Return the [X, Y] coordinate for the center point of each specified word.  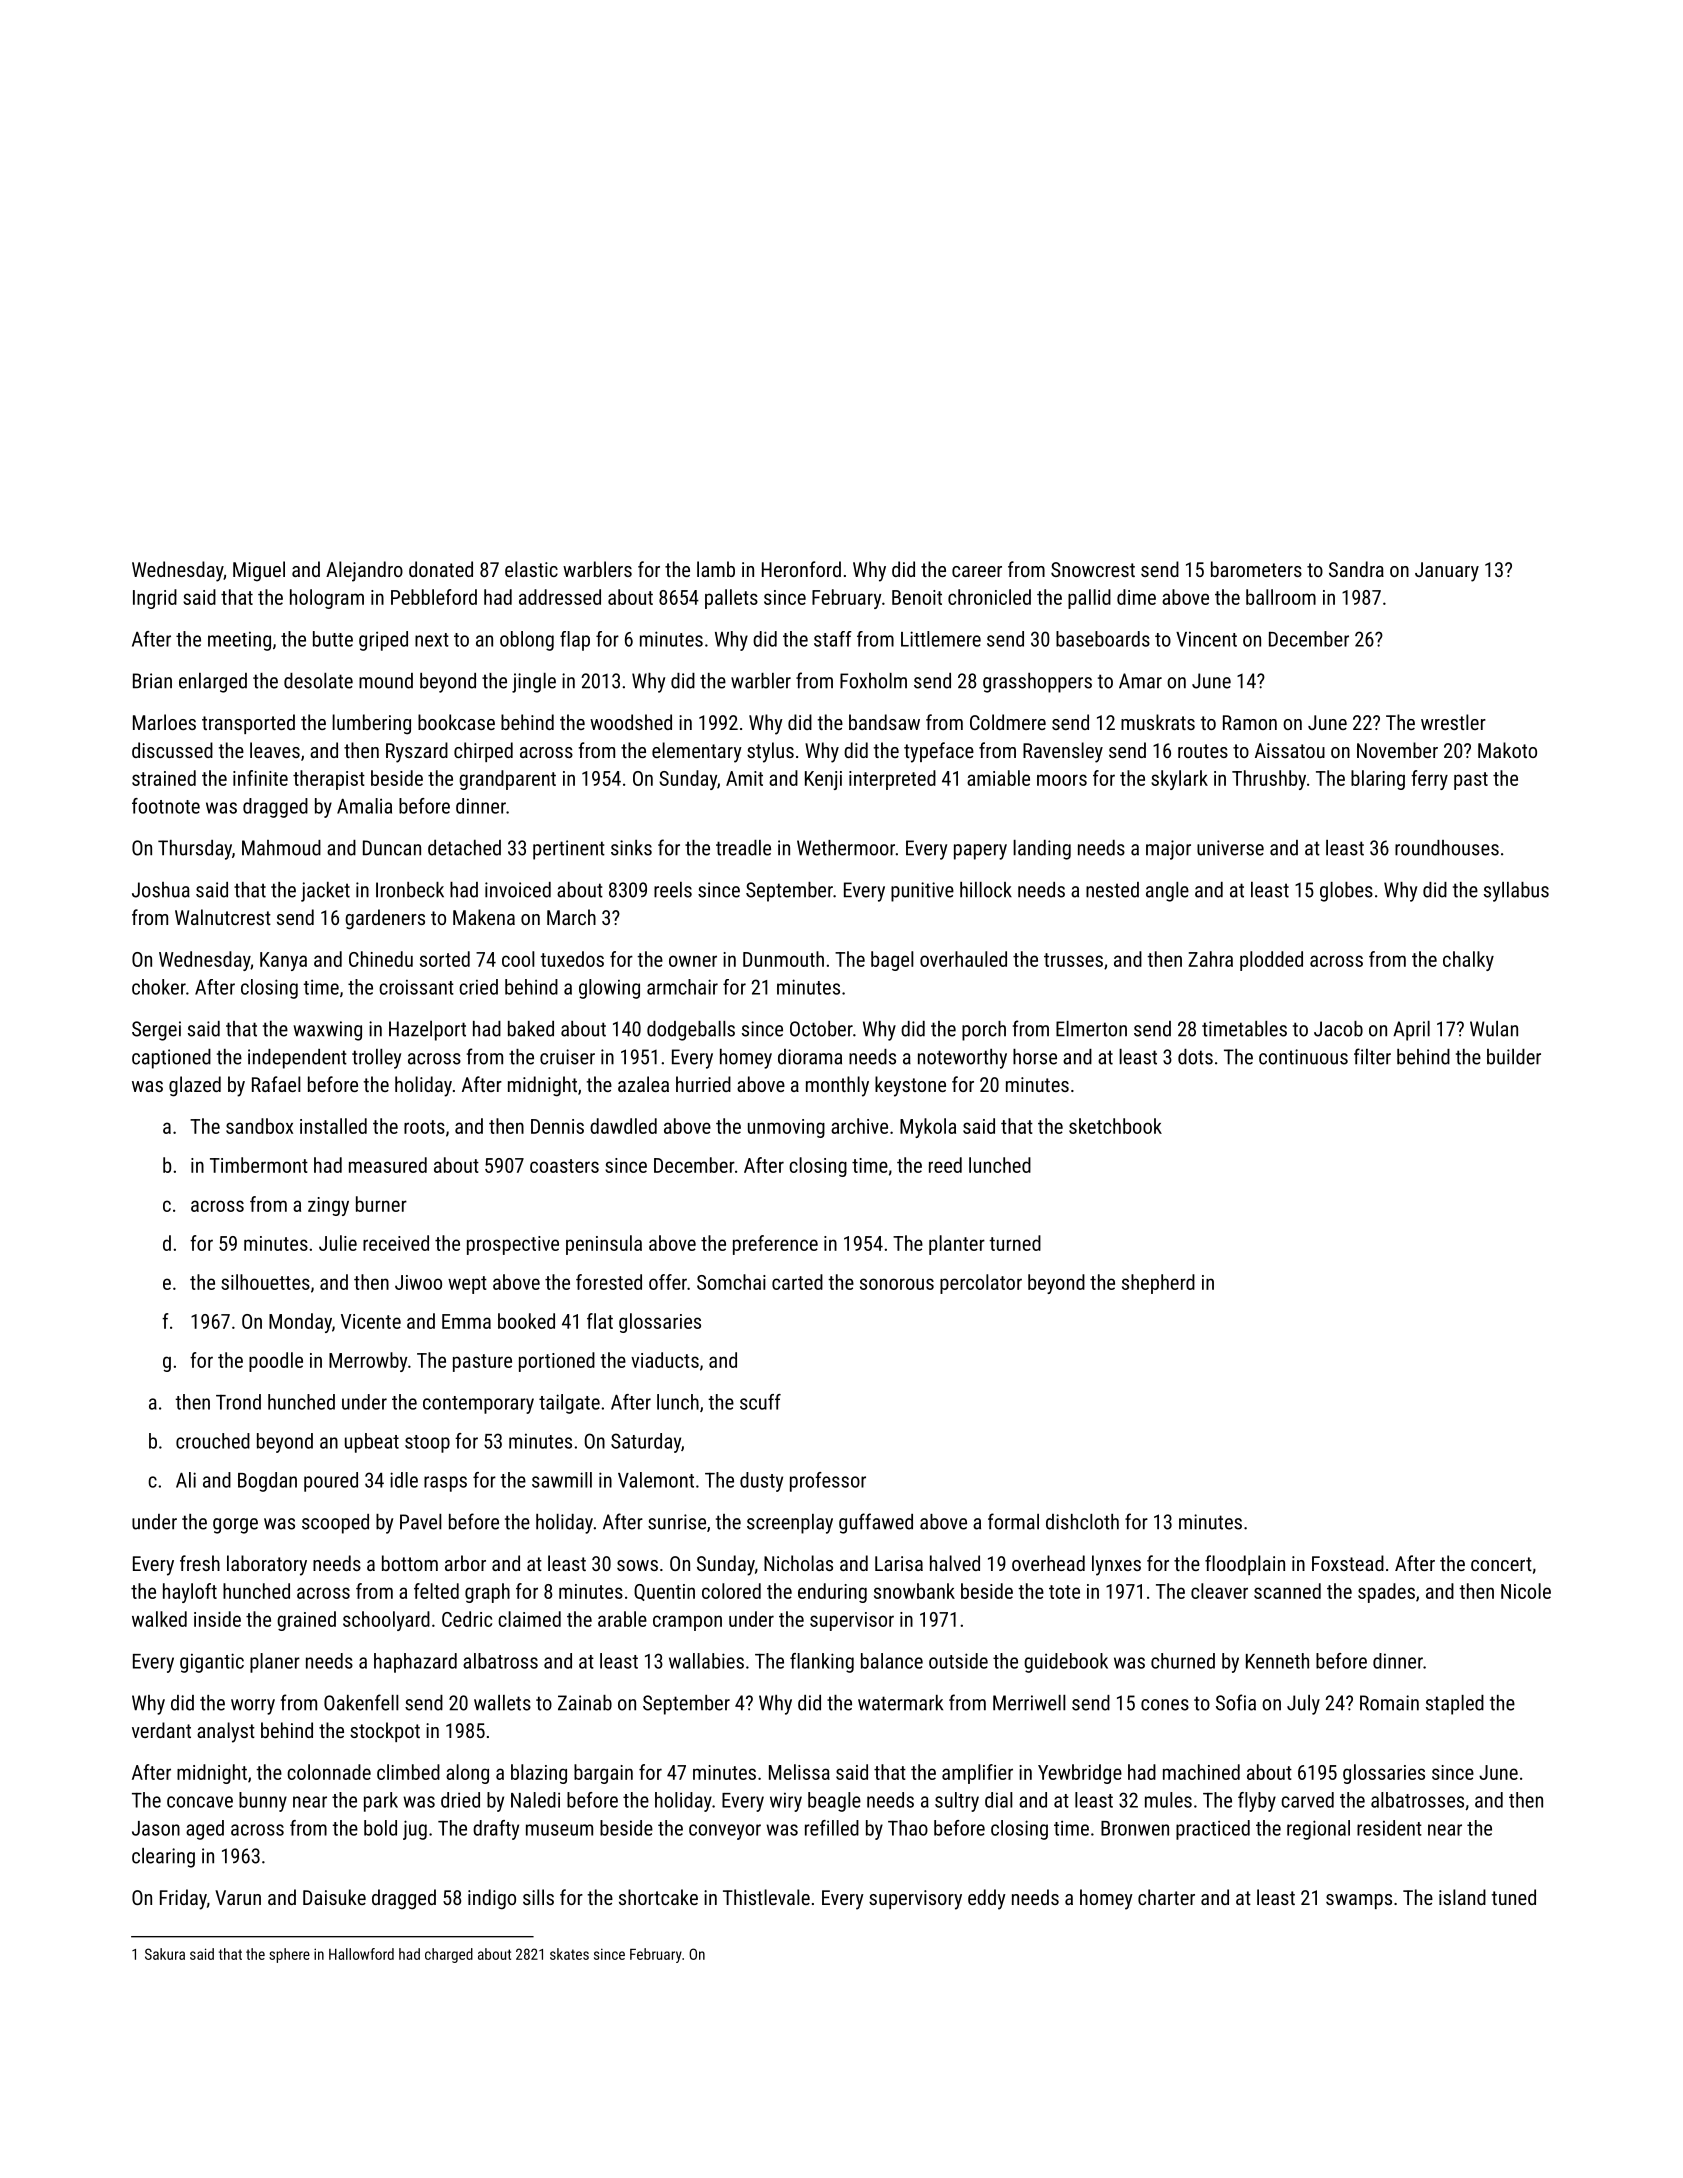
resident [1389, 1828]
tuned [1514, 1897]
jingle [534, 683]
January [1447, 572]
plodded [1271, 961]
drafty [496, 1830]
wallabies [706, 1661]
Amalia [364, 806]
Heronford [801, 569]
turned [1015, 1243]
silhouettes [265, 1282]
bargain [603, 1774]
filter [1372, 1056]
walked [159, 1619]
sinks [631, 848]
